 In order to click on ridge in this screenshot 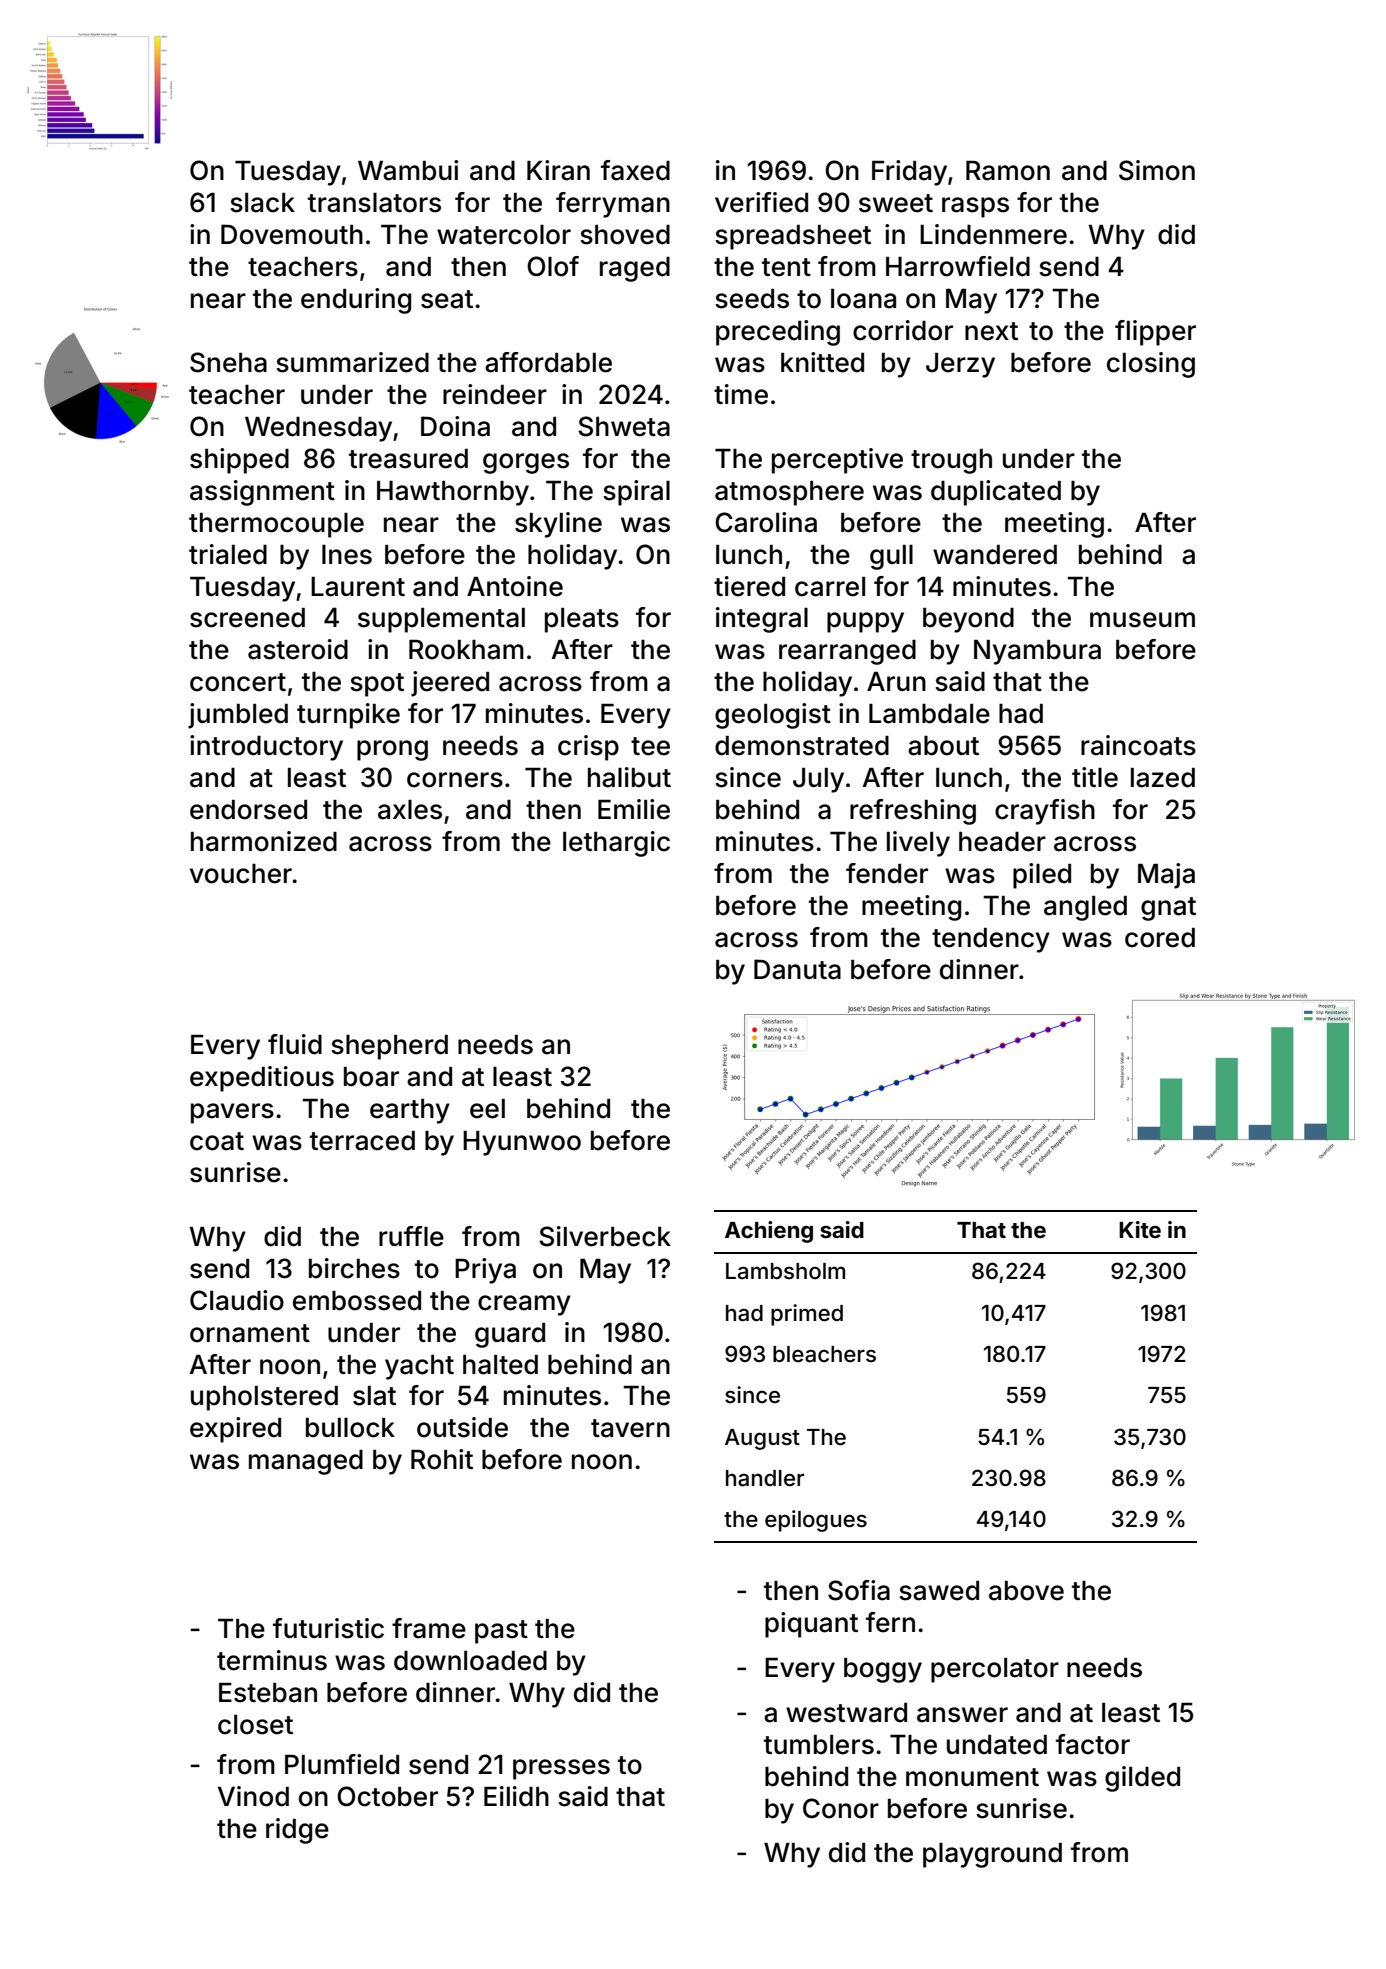, I will do `click(297, 1831)`.
